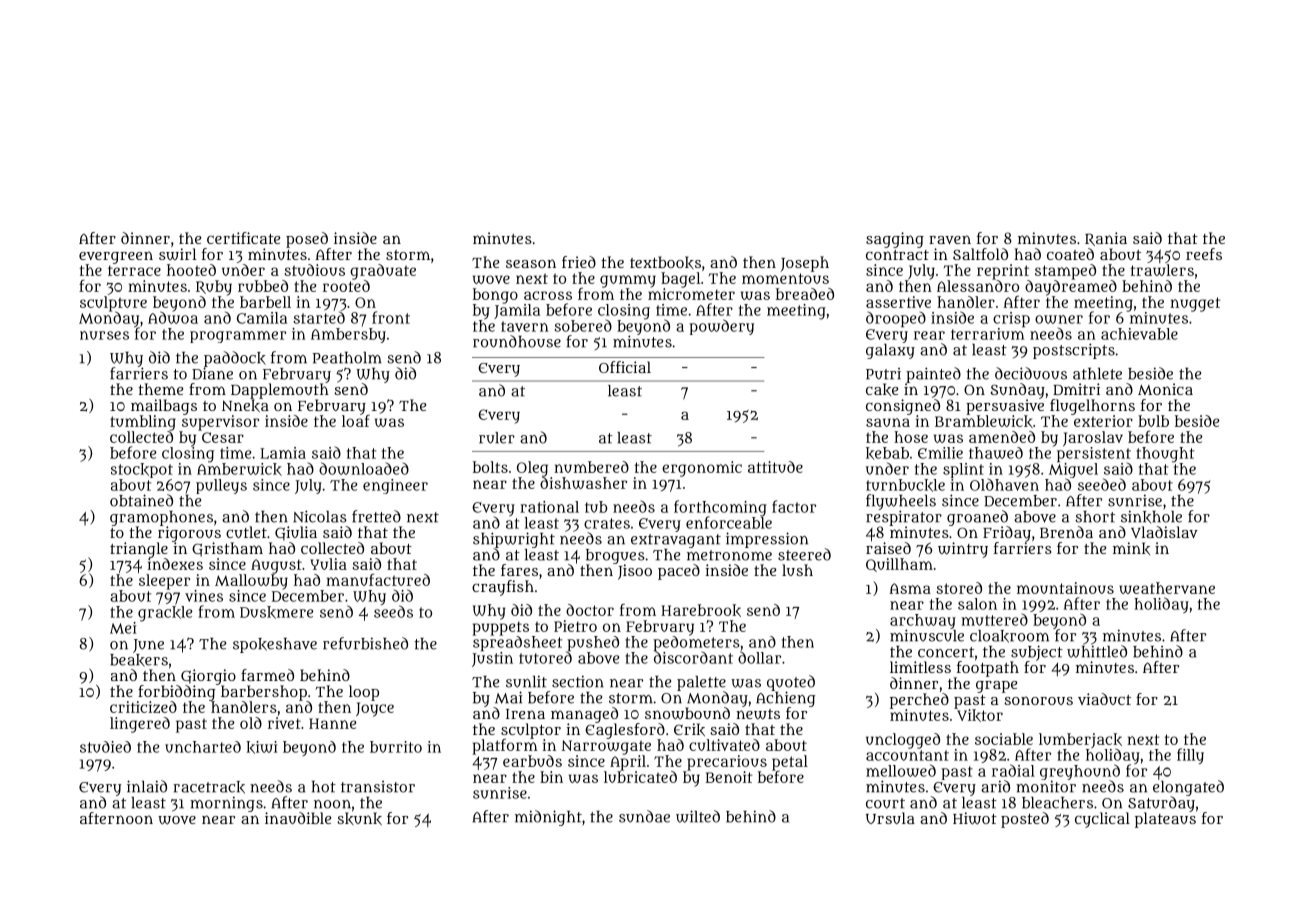 The image size is (1308, 924). I want to click on inaudible, so click(298, 818).
